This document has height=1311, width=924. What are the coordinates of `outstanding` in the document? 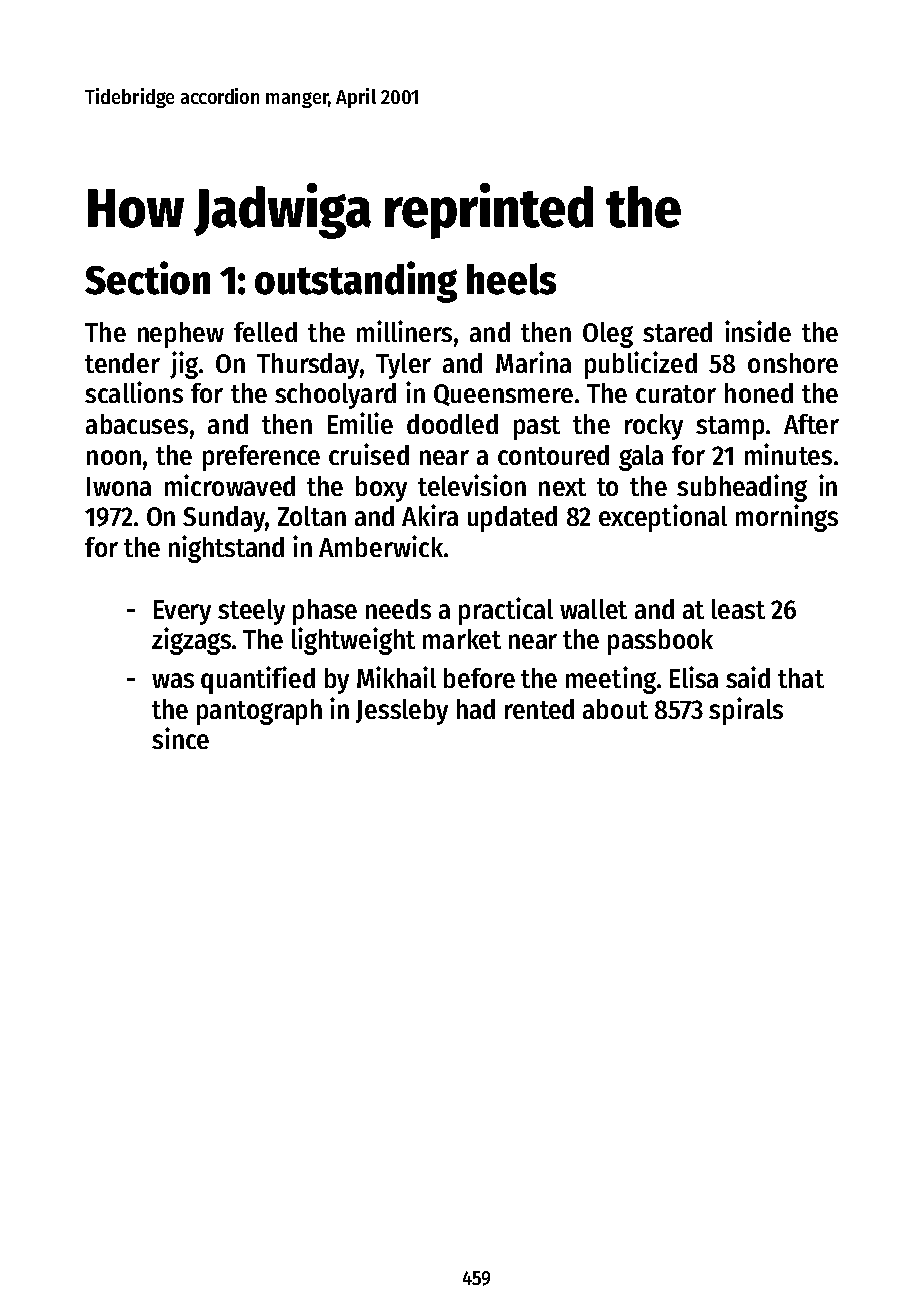 It's located at (356, 282).
